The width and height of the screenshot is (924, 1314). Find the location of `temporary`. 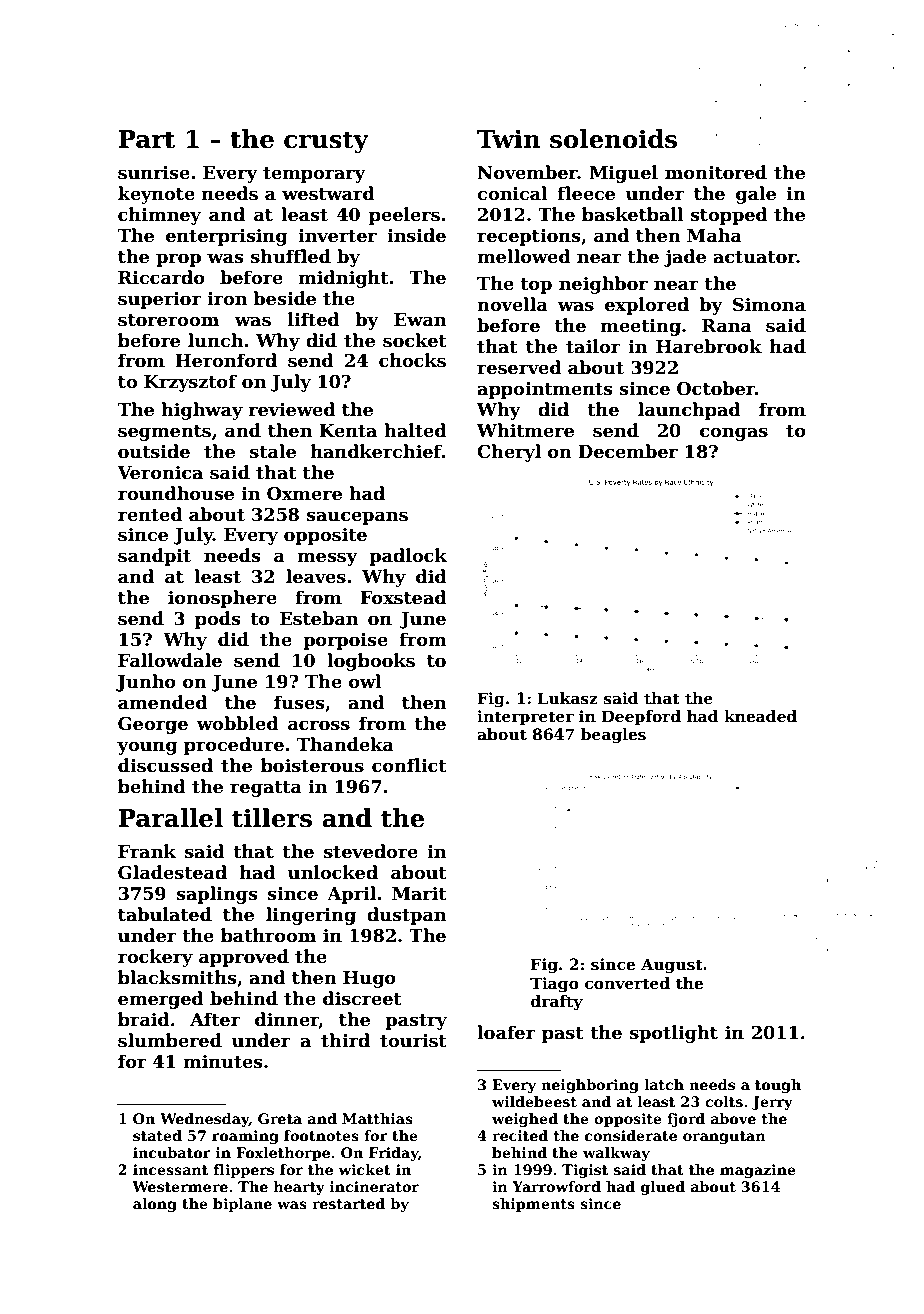

temporary is located at coordinates (314, 175).
